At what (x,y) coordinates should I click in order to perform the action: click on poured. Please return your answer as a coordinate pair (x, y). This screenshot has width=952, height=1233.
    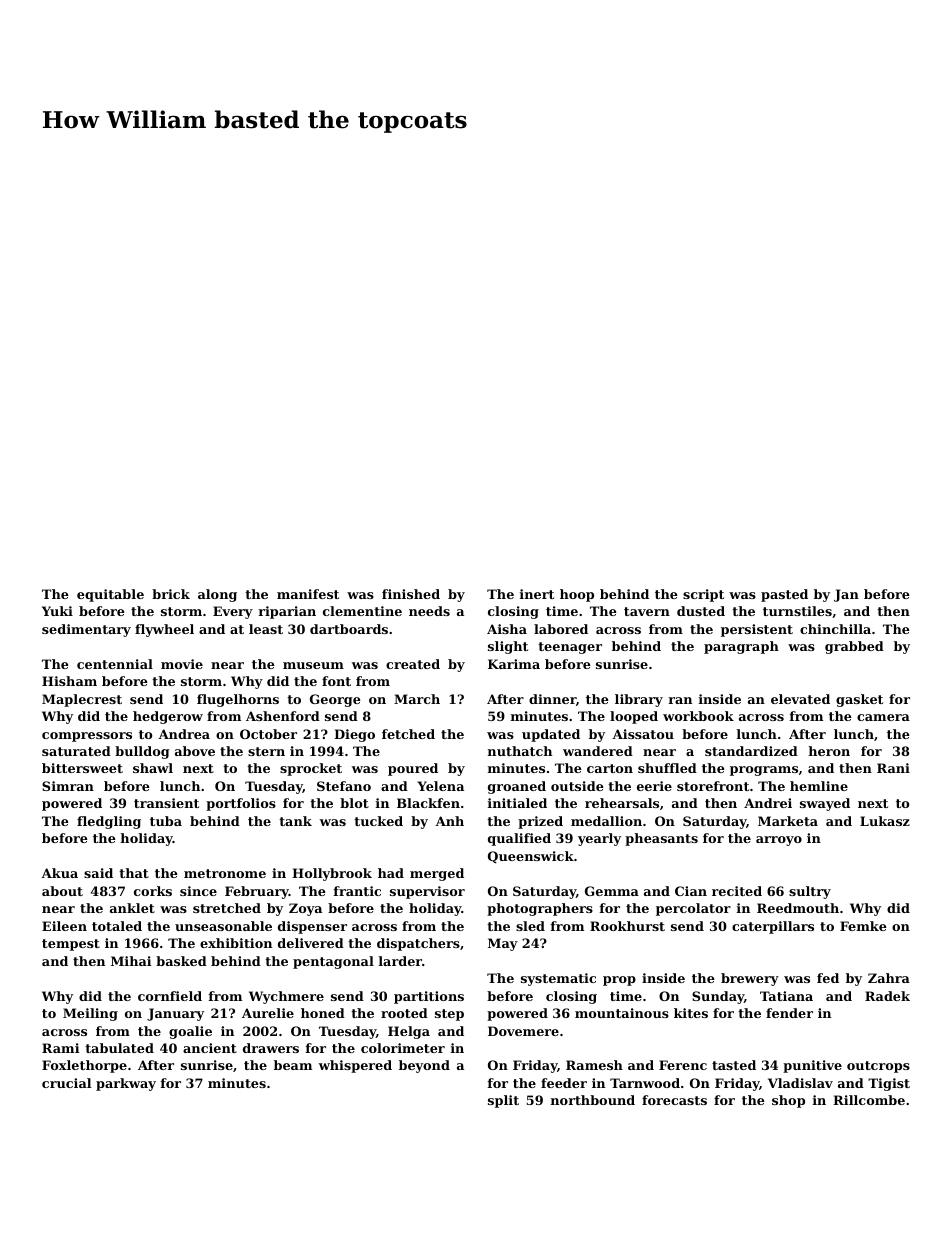
    Looking at the image, I should click on (413, 769).
